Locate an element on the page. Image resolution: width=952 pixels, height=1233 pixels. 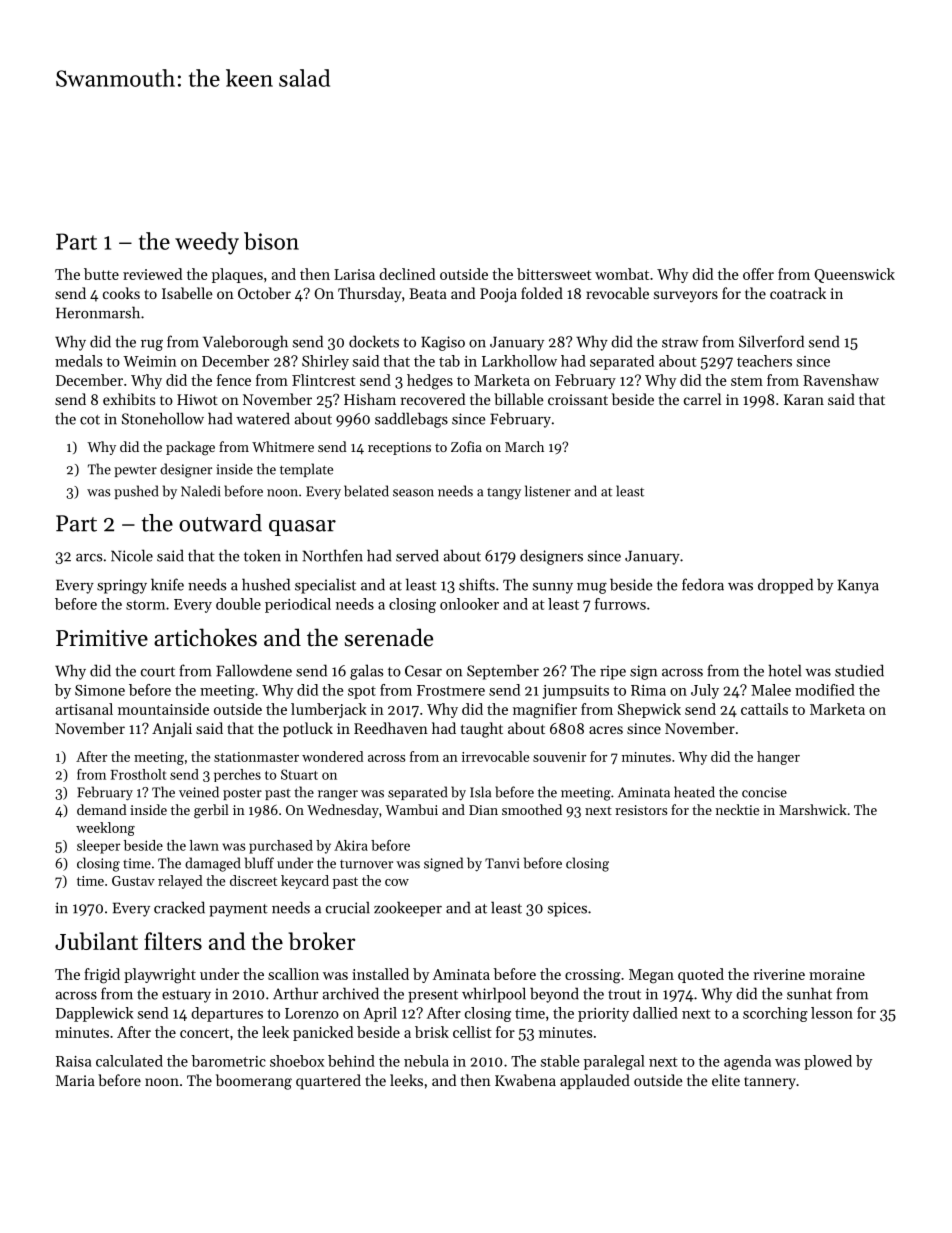
cot is located at coordinates (90, 420).
